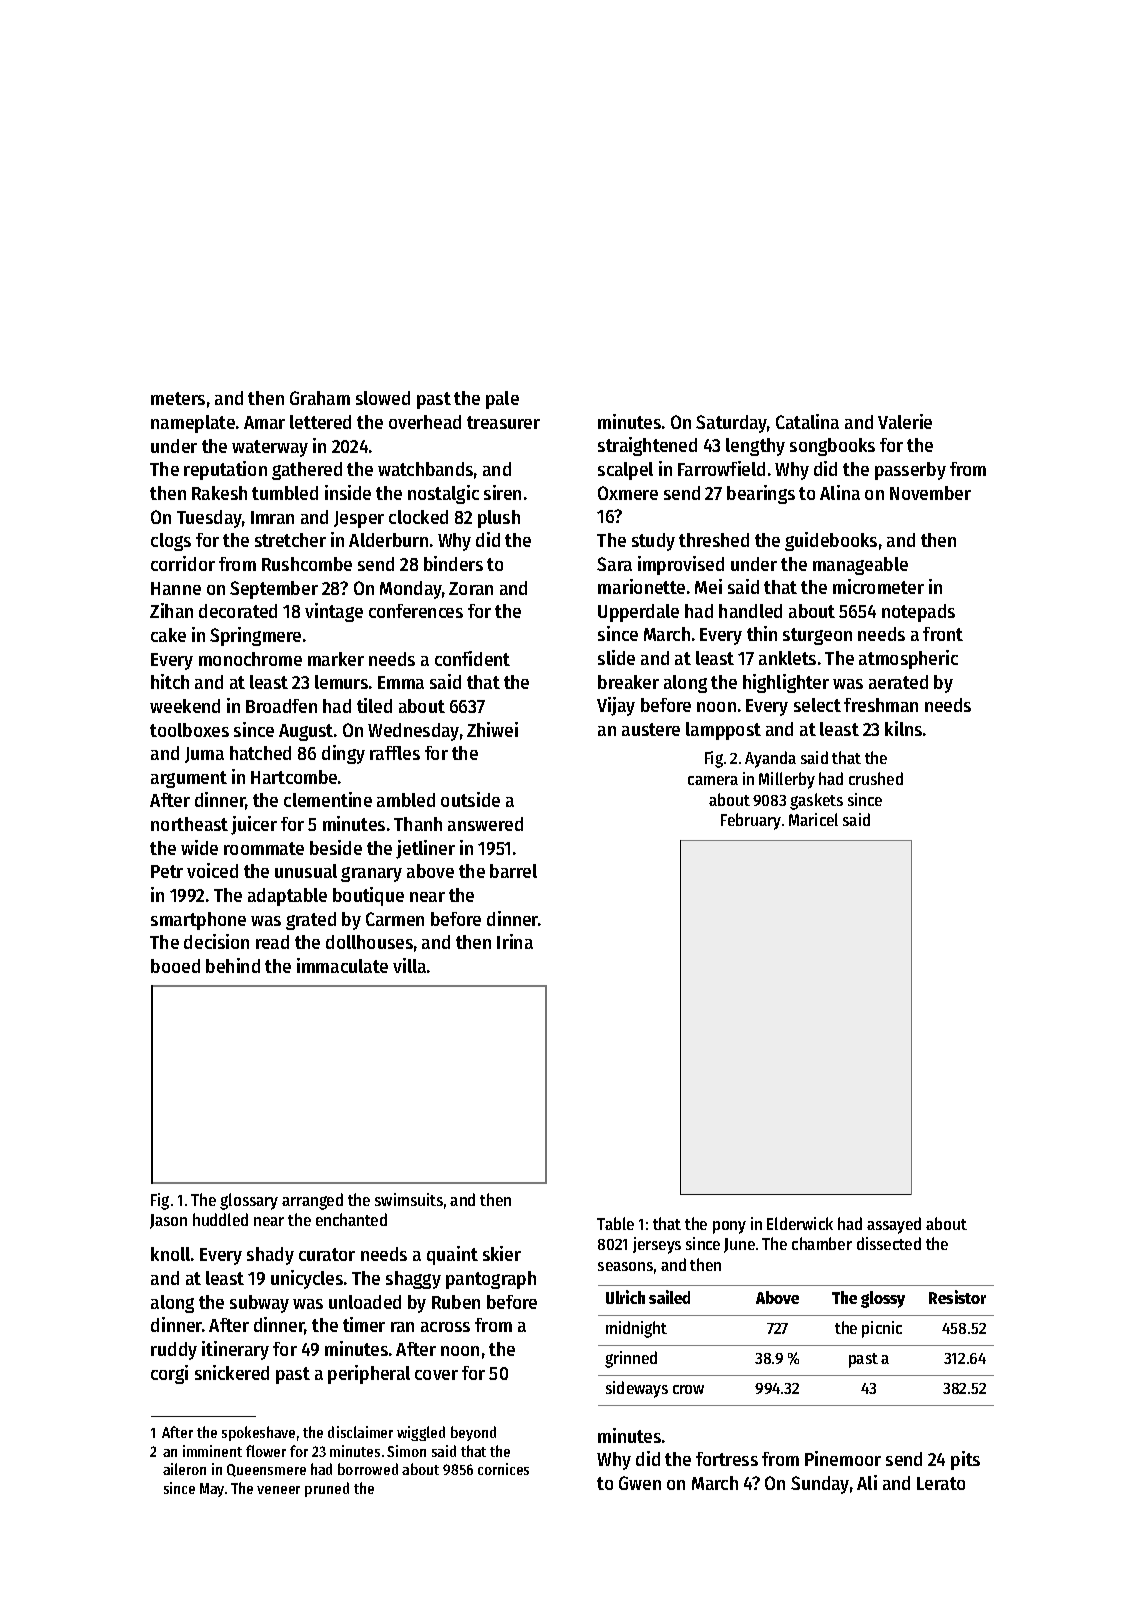  Describe the element at coordinates (876, 778) in the page. I see `crushed` at that location.
